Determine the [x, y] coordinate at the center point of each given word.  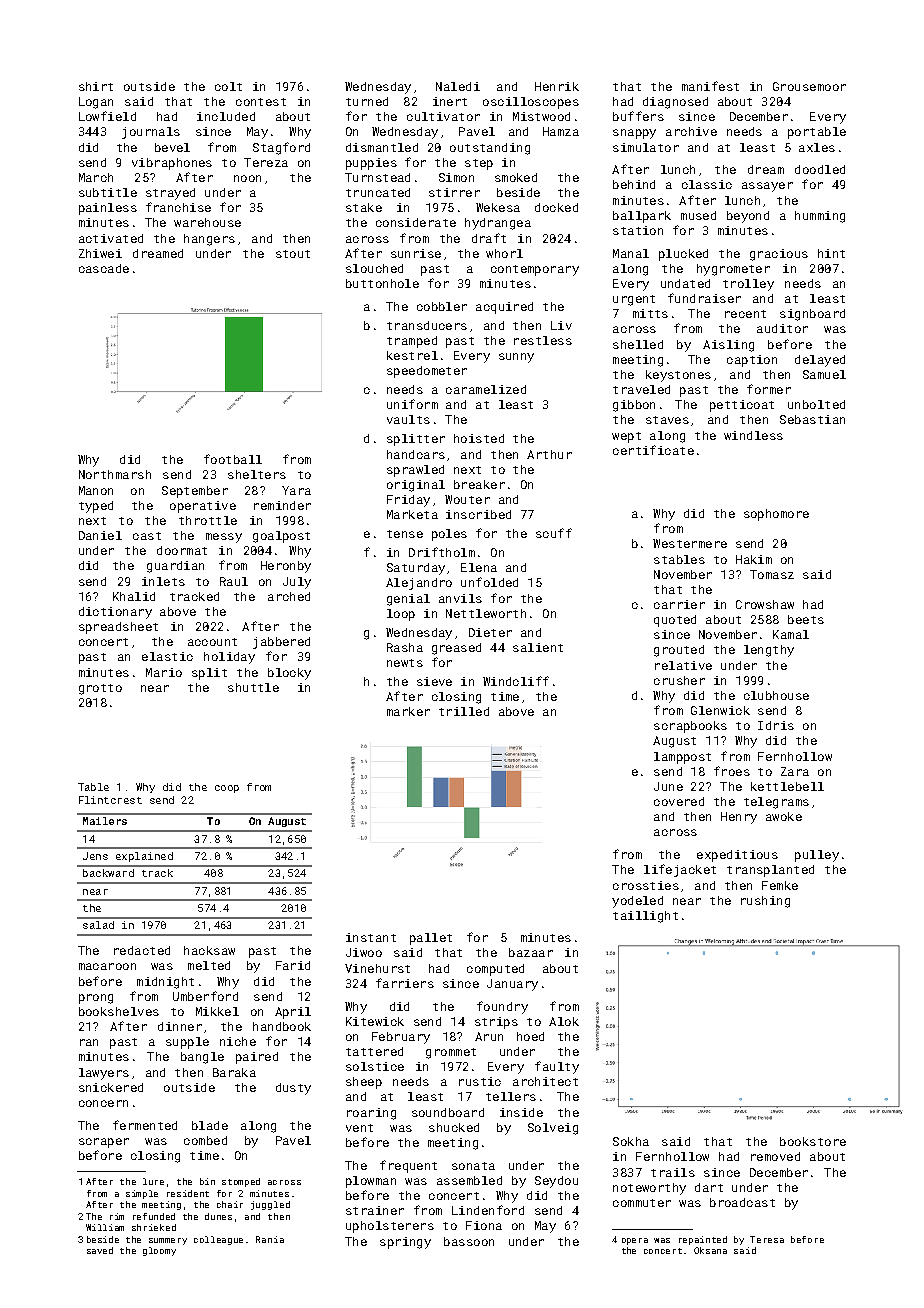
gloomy [159, 1251]
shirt [96, 86]
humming [820, 217]
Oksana [710, 1250]
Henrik [557, 86]
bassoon [469, 1241]
